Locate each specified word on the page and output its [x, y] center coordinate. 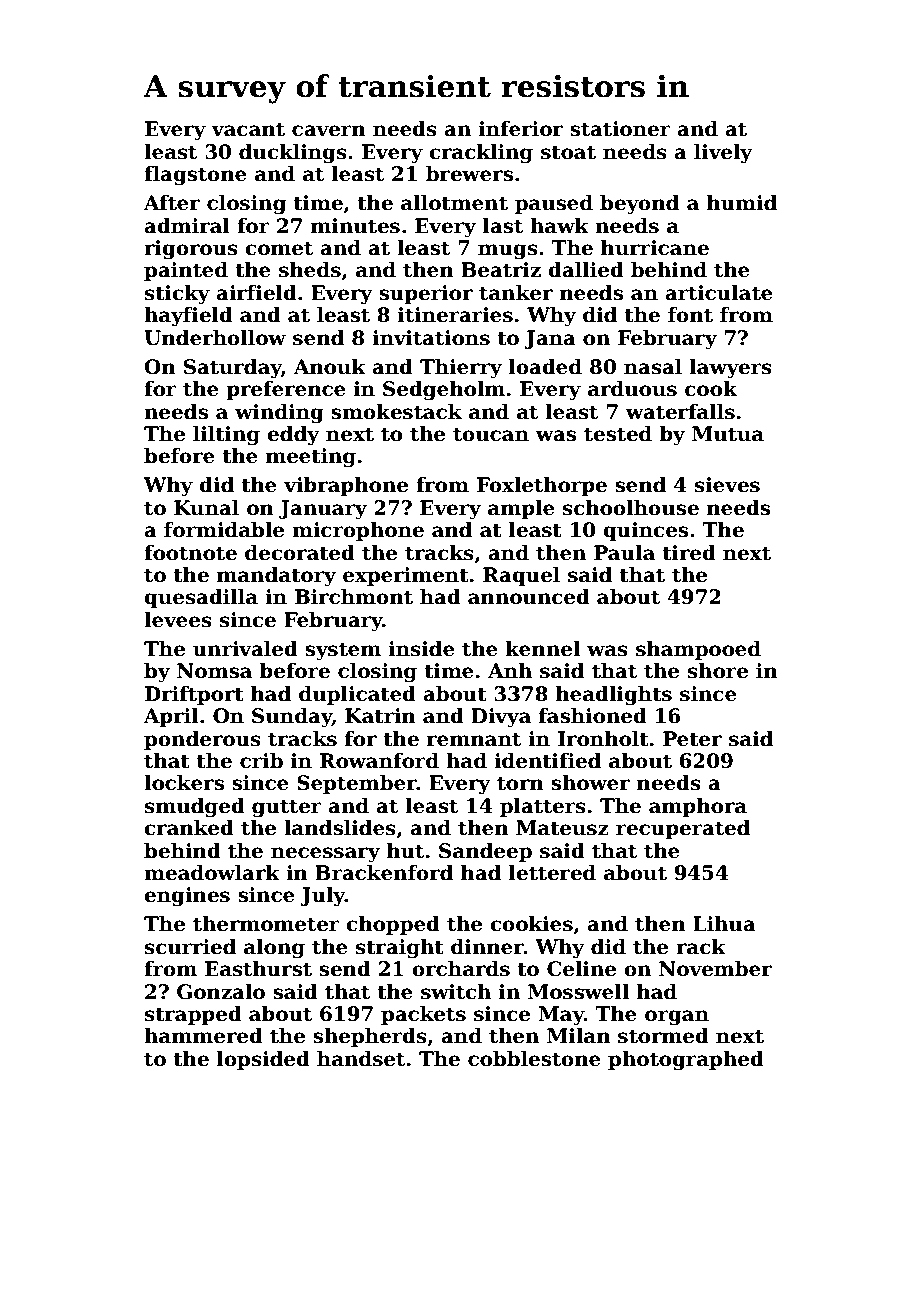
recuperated [683, 829]
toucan [491, 434]
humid [742, 203]
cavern [329, 131]
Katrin [380, 716]
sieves [727, 485]
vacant [248, 129]
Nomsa [214, 671]
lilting [226, 436]
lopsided [263, 1060]
